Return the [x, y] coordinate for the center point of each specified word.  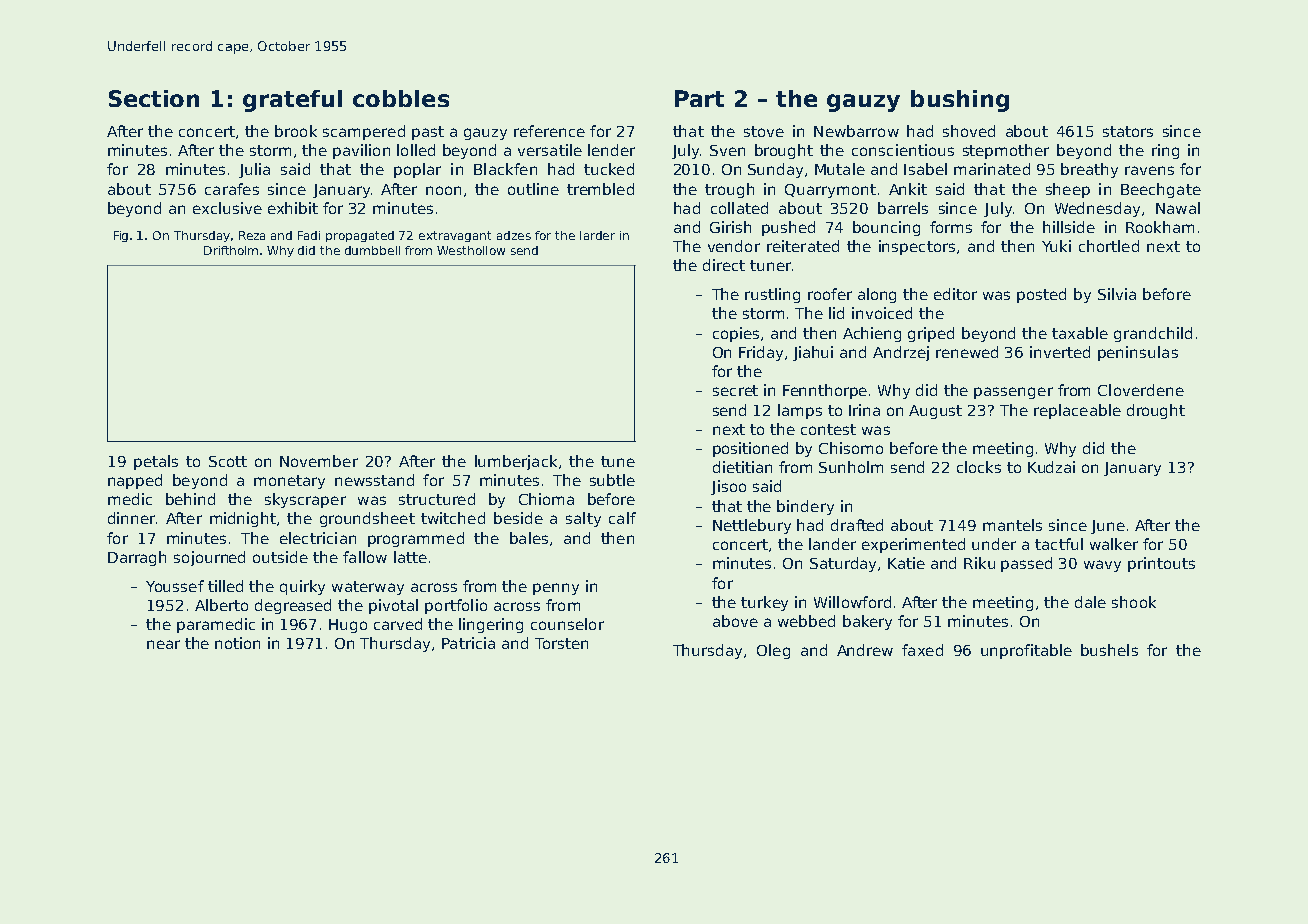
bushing [960, 101]
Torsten [561, 643]
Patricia [468, 643]
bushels [1109, 650]
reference [549, 131]
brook [296, 131]
